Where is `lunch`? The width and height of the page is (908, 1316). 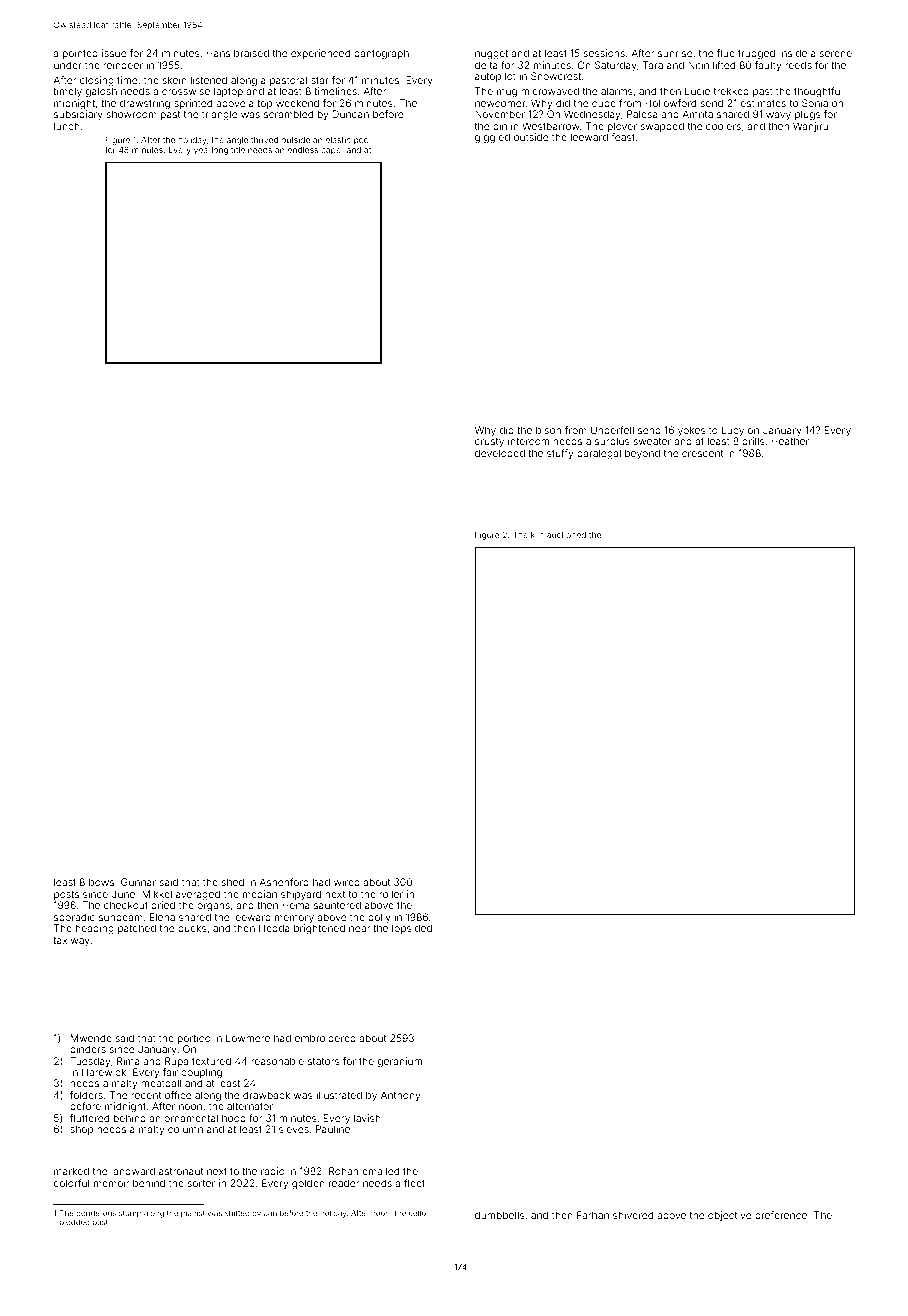
lunch is located at coordinates (67, 126).
